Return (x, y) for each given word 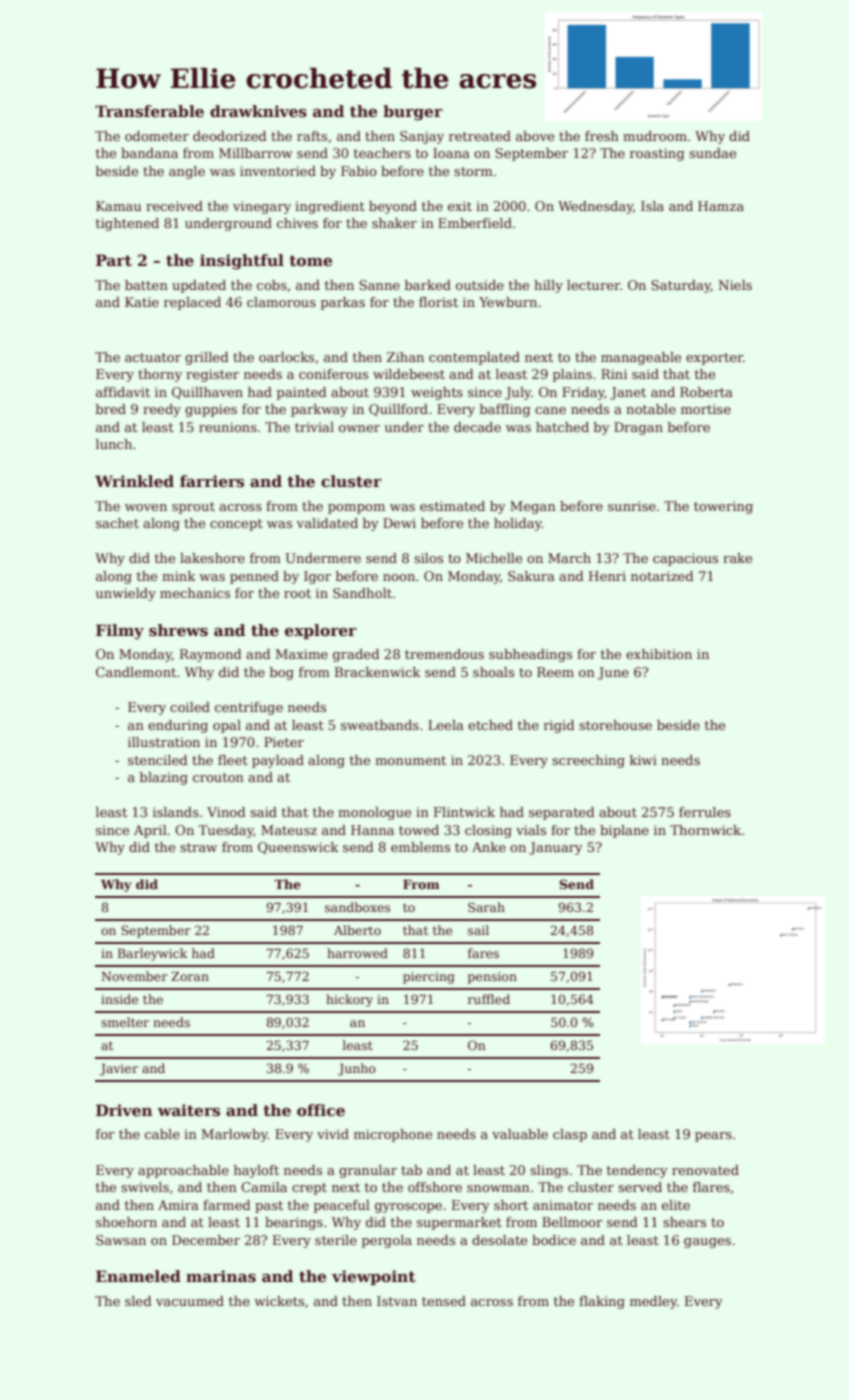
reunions (228, 427)
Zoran (190, 976)
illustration (164, 742)
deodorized (230, 136)
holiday (518, 524)
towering (723, 507)
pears (713, 1137)
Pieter (284, 742)
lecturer (593, 285)
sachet (117, 523)
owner (359, 428)
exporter (714, 359)
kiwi (643, 760)
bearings (294, 1223)
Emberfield (475, 223)
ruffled (489, 999)
